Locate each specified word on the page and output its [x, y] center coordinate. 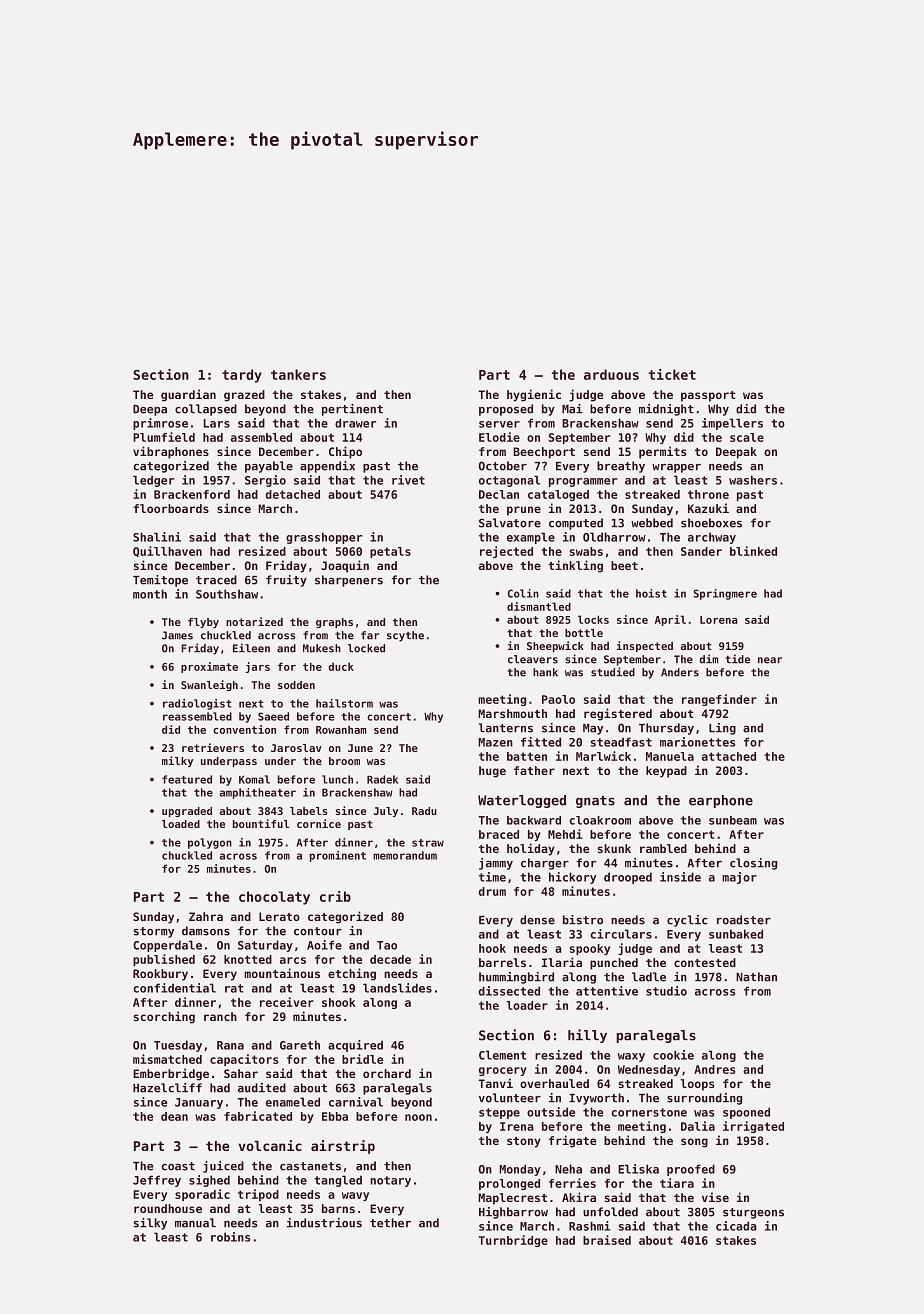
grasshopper [324, 538]
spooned [746, 1113]
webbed [652, 523]
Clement [502, 1055]
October [503, 466]
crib [335, 896]
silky [150, 1224]
